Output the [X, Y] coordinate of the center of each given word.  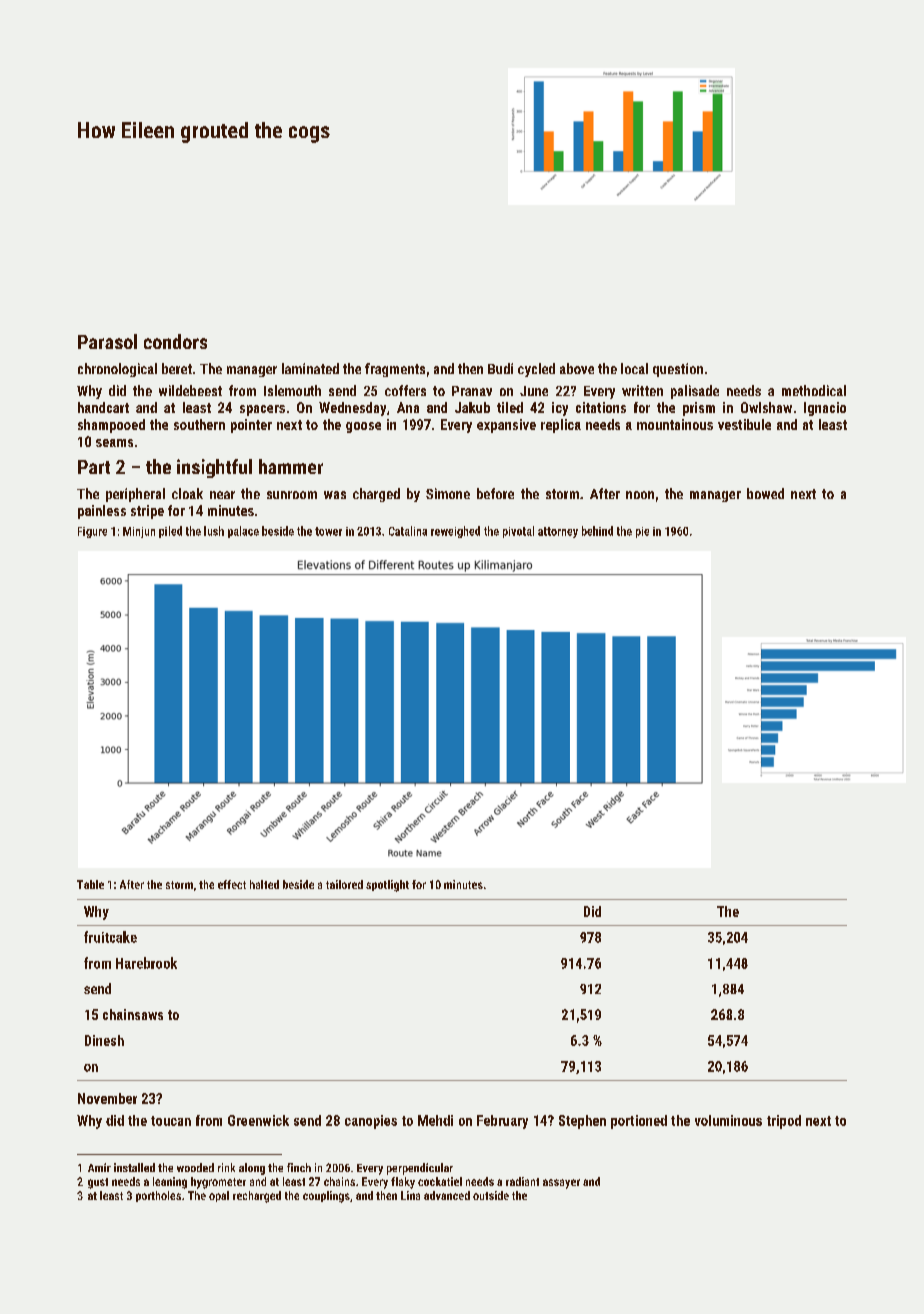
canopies [371, 1122]
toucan [171, 1121]
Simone [448, 493]
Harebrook [146, 963]
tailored [344, 884]
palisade [695, 392]
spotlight [387, 886]
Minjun [139, 532]
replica [561, 426]
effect [232, 884]
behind [597, 531]
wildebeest [190, 390]
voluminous [728, 1120]
